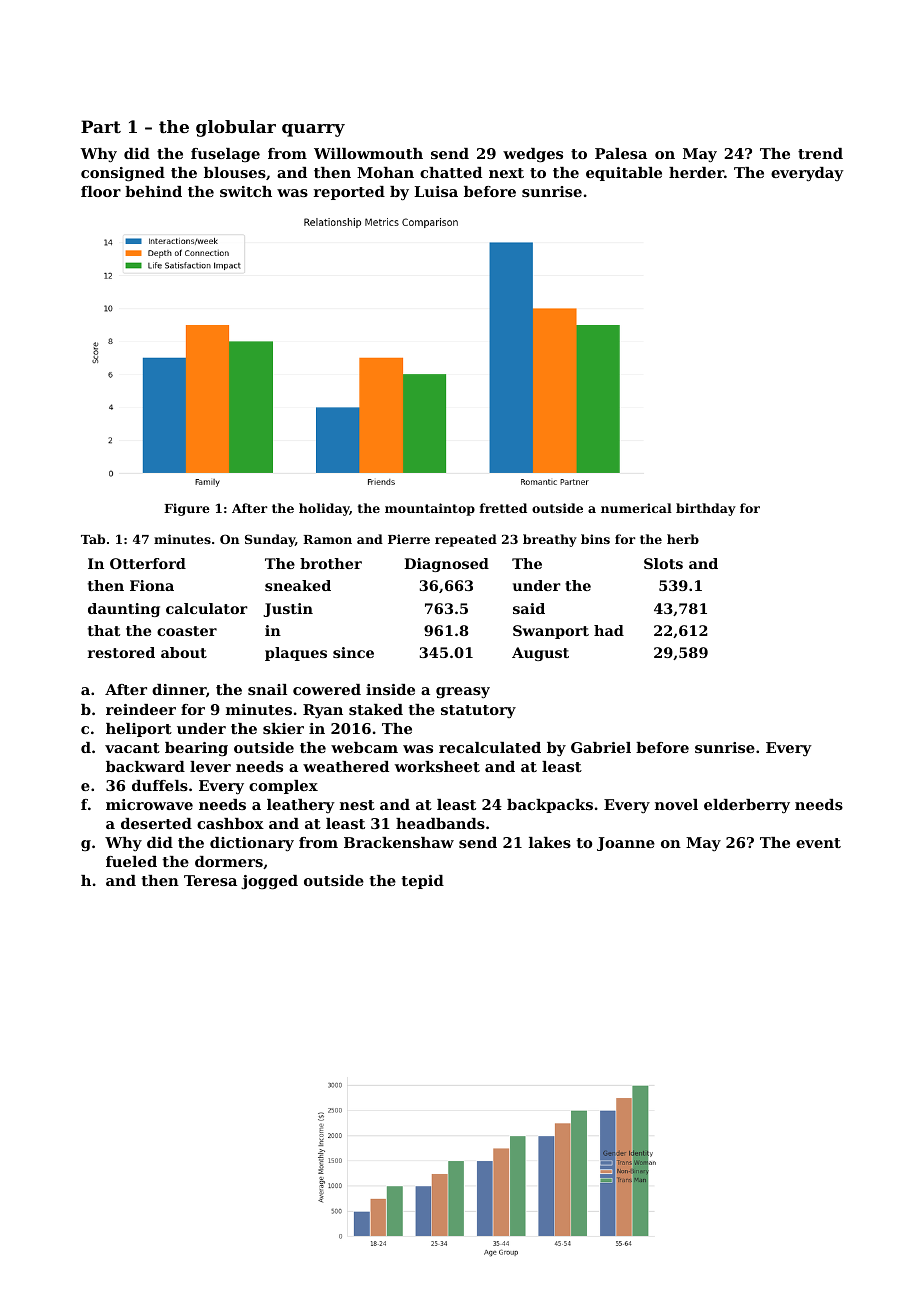  Describe the element at coordinates (609, 630) in the image. I see `had` at that location.
